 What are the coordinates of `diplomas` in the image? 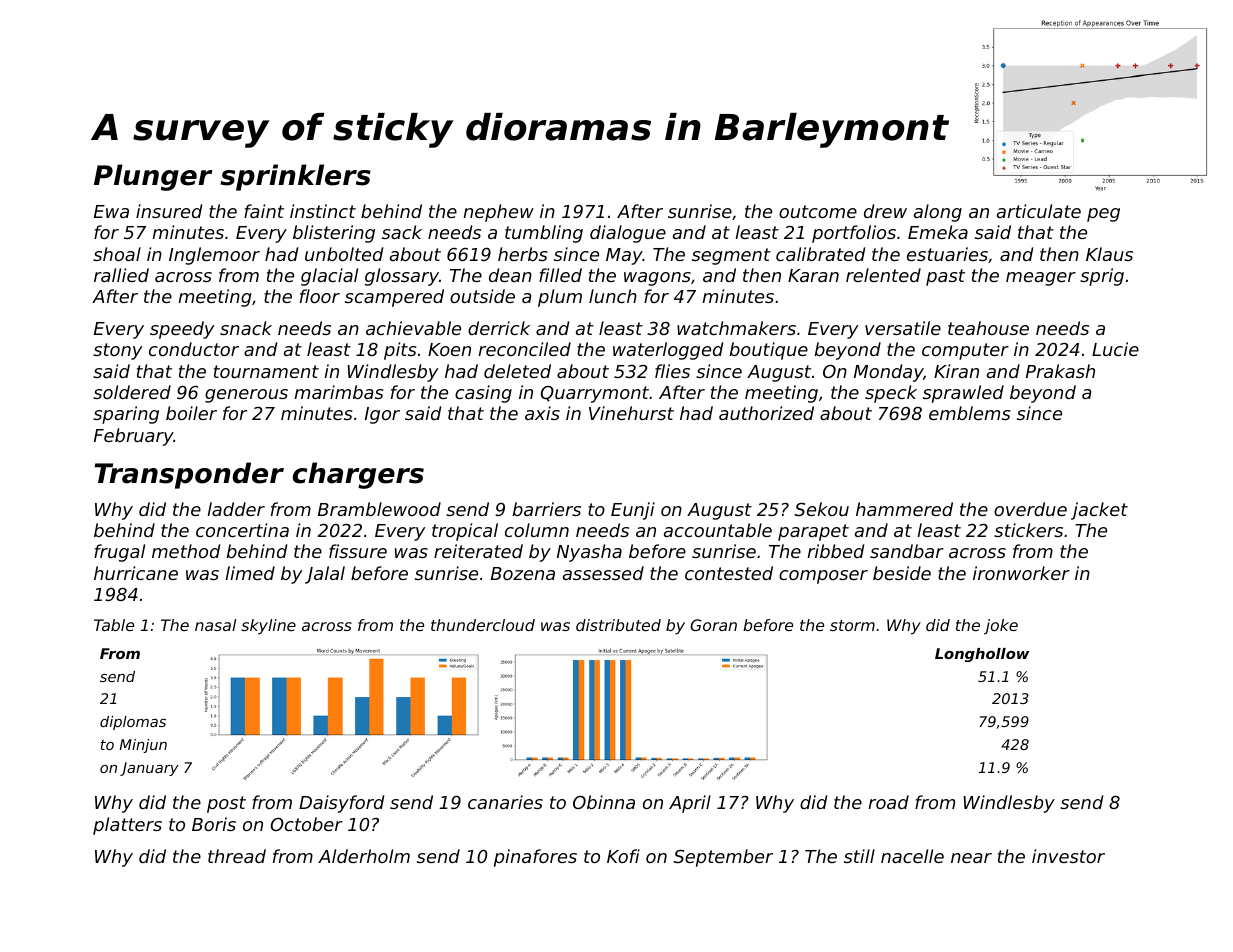 It's located at (133, 723).
